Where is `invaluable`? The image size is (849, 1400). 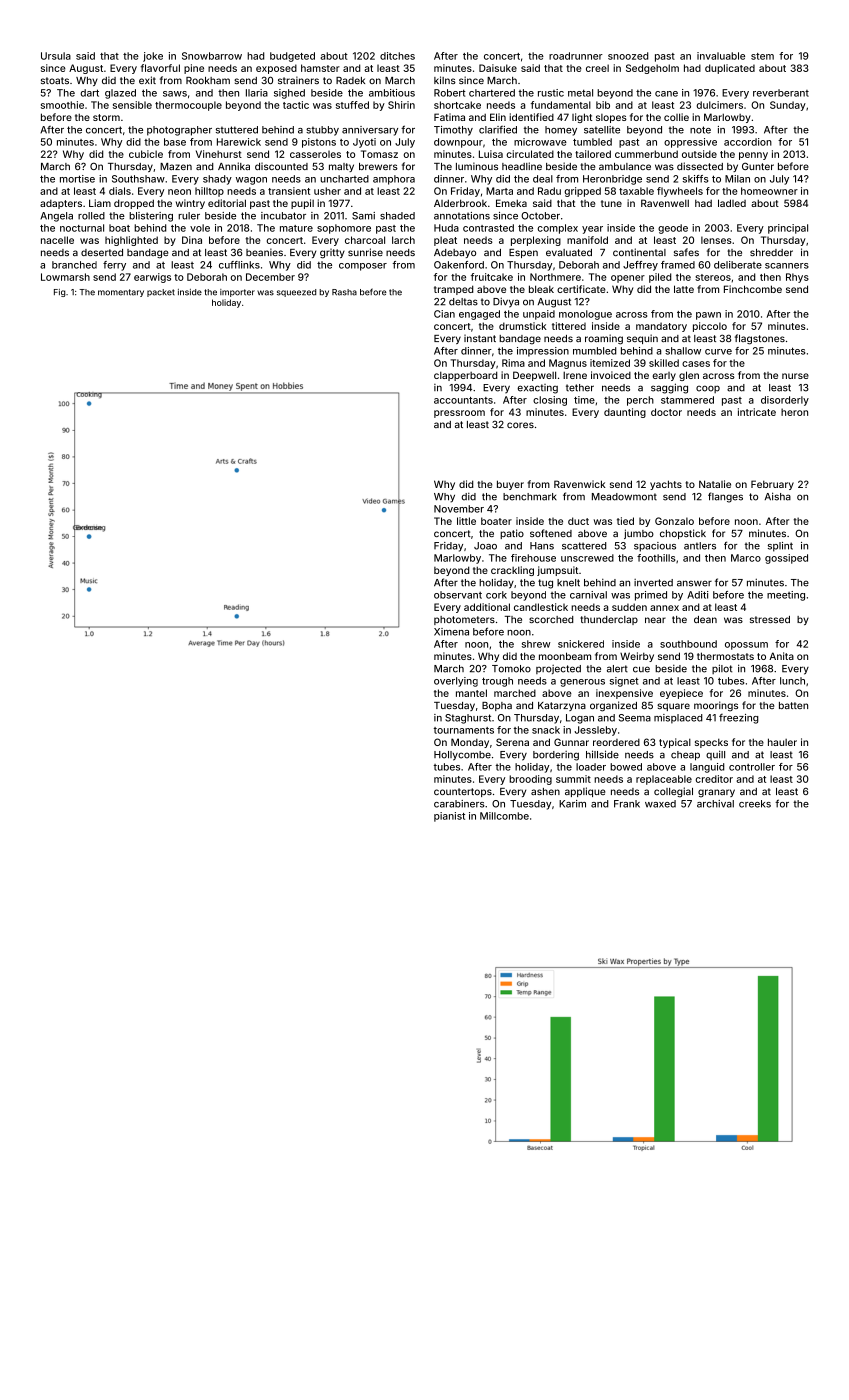
invaluable is located at coordinates (721, 56).
